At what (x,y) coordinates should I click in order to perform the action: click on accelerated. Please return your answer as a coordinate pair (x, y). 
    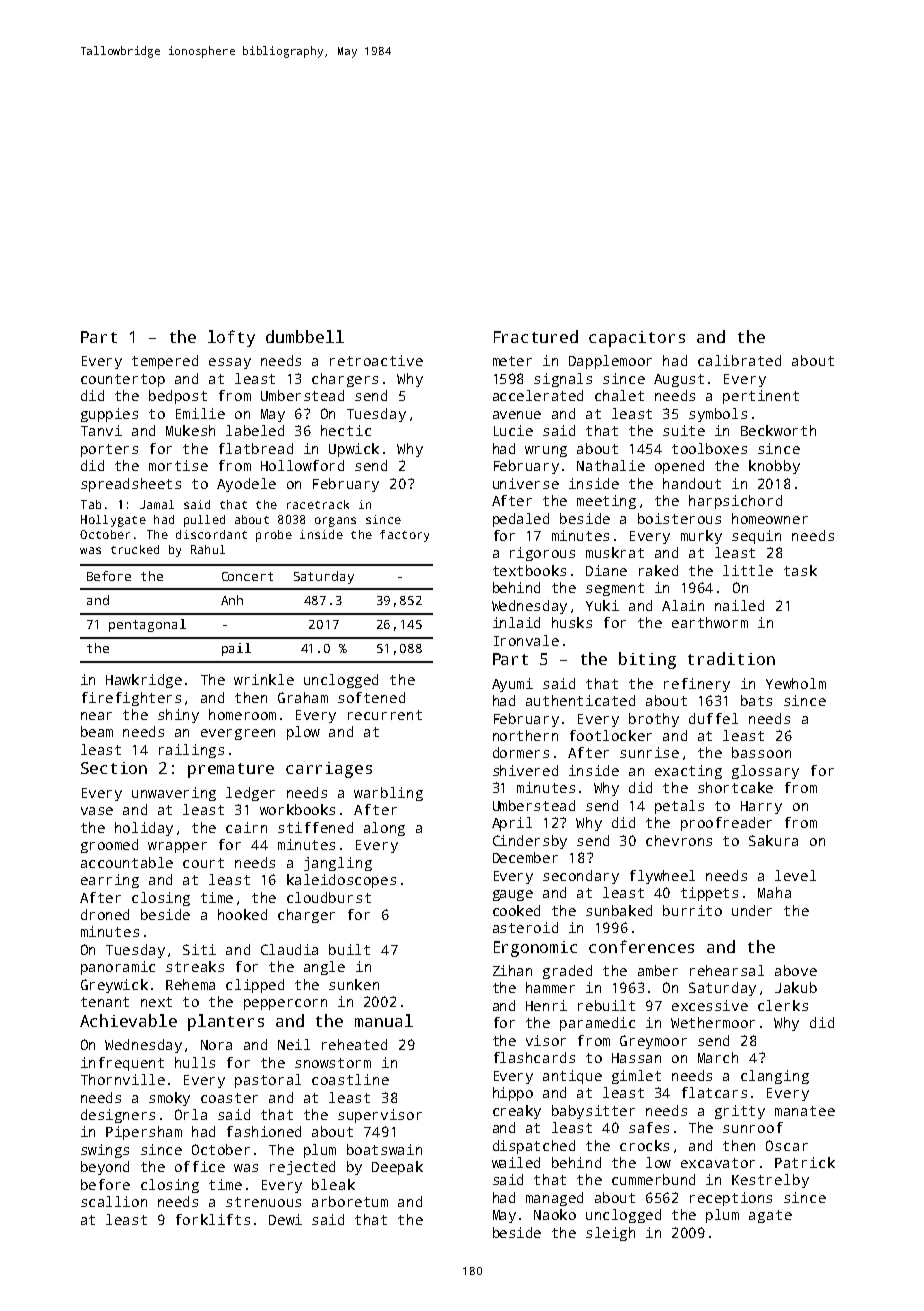
    Looking at the image, I should click on (538, 395).
